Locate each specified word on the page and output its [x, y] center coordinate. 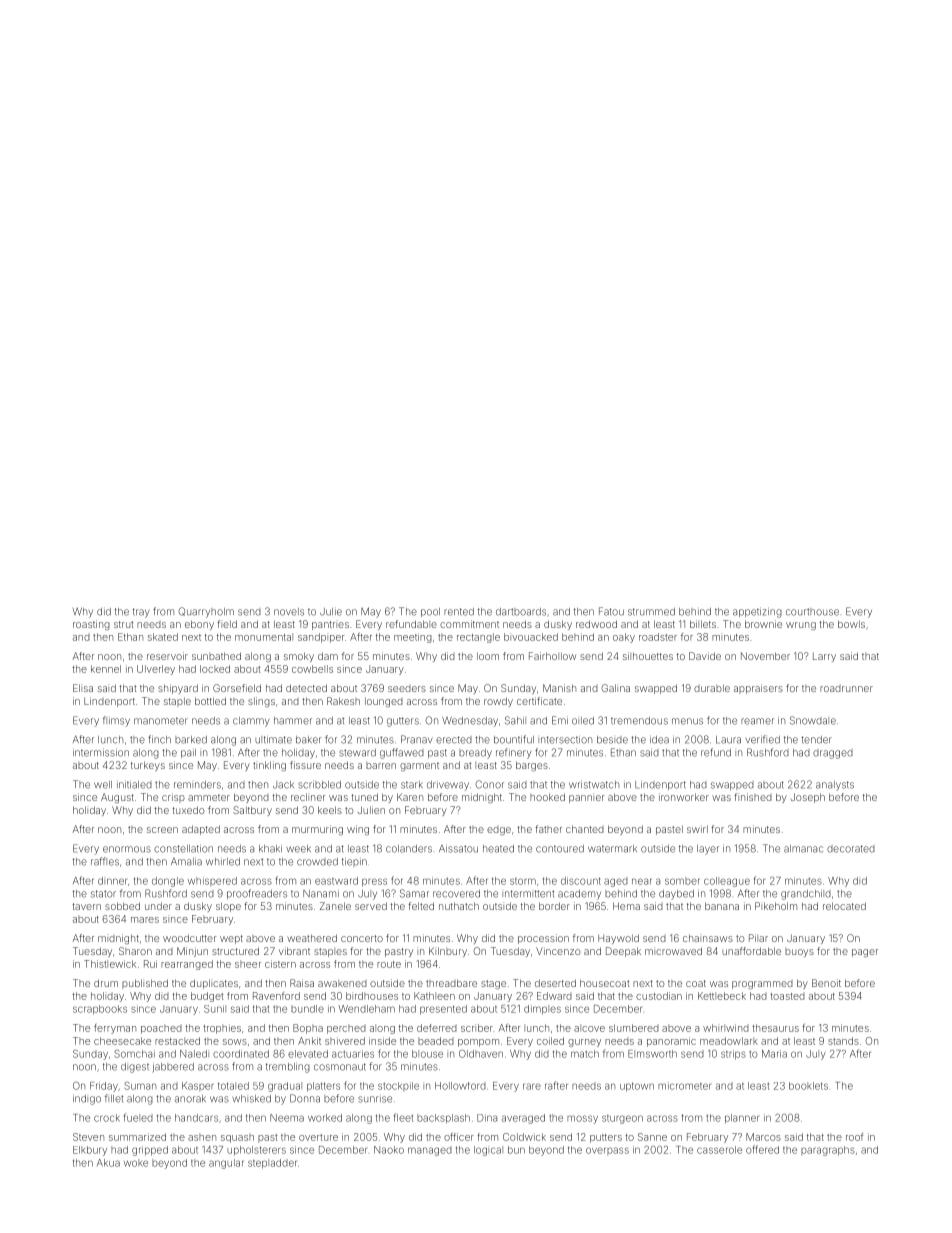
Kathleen [434, 996]
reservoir [167, 656]
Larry [824, 657]
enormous [127, 849]
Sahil [515, 720]
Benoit [826, 983]
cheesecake [122, 1041]
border [554, 906]
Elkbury [90, 1151]
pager [865, 953]
